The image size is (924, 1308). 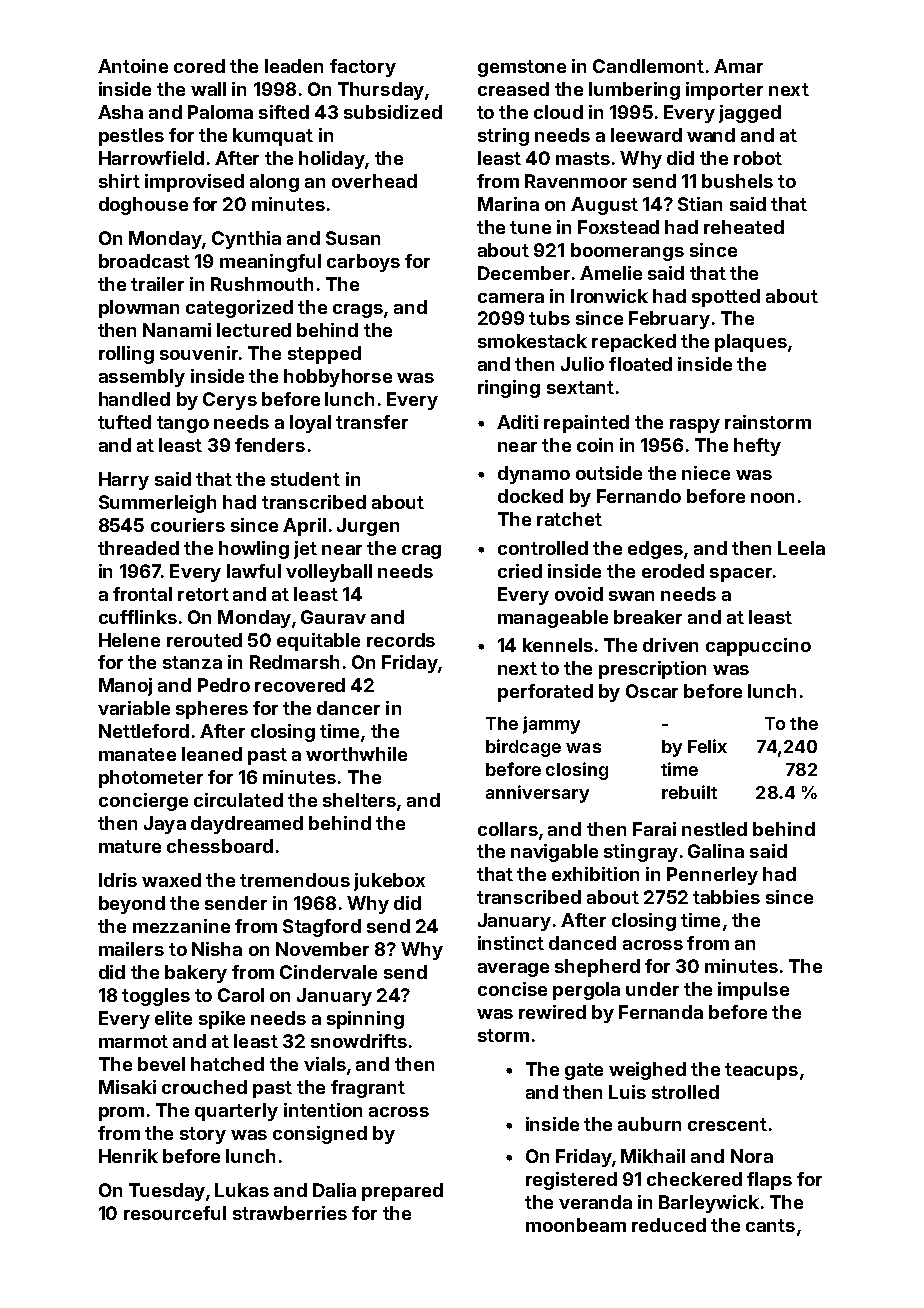 I want to click on leeward, so click(x=646, y=135).
